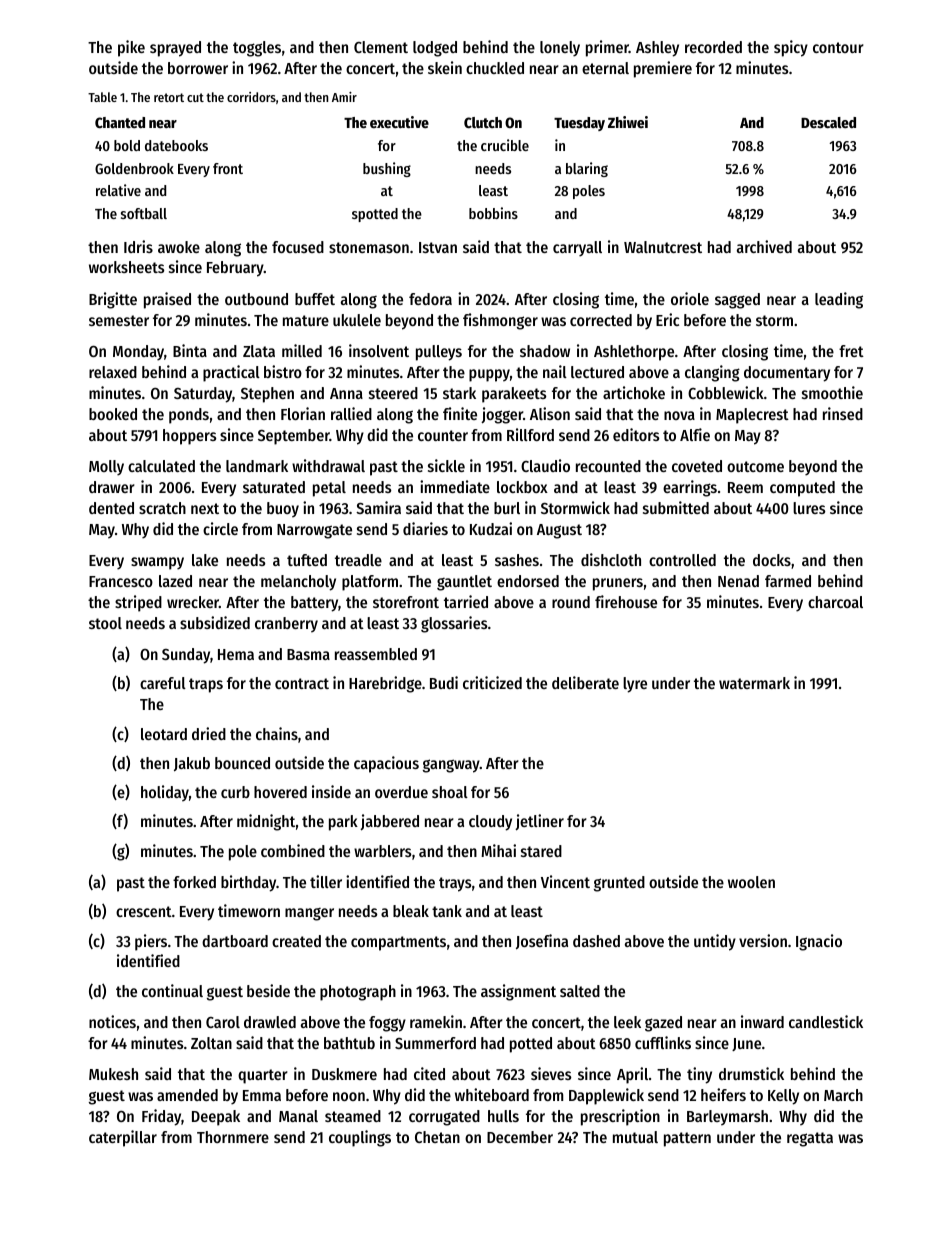 Image resolution: width=952 pixels, height=1233 pixels. Describe the element at coordinates (712, 373) in the page. I see `clanging` at that location.
